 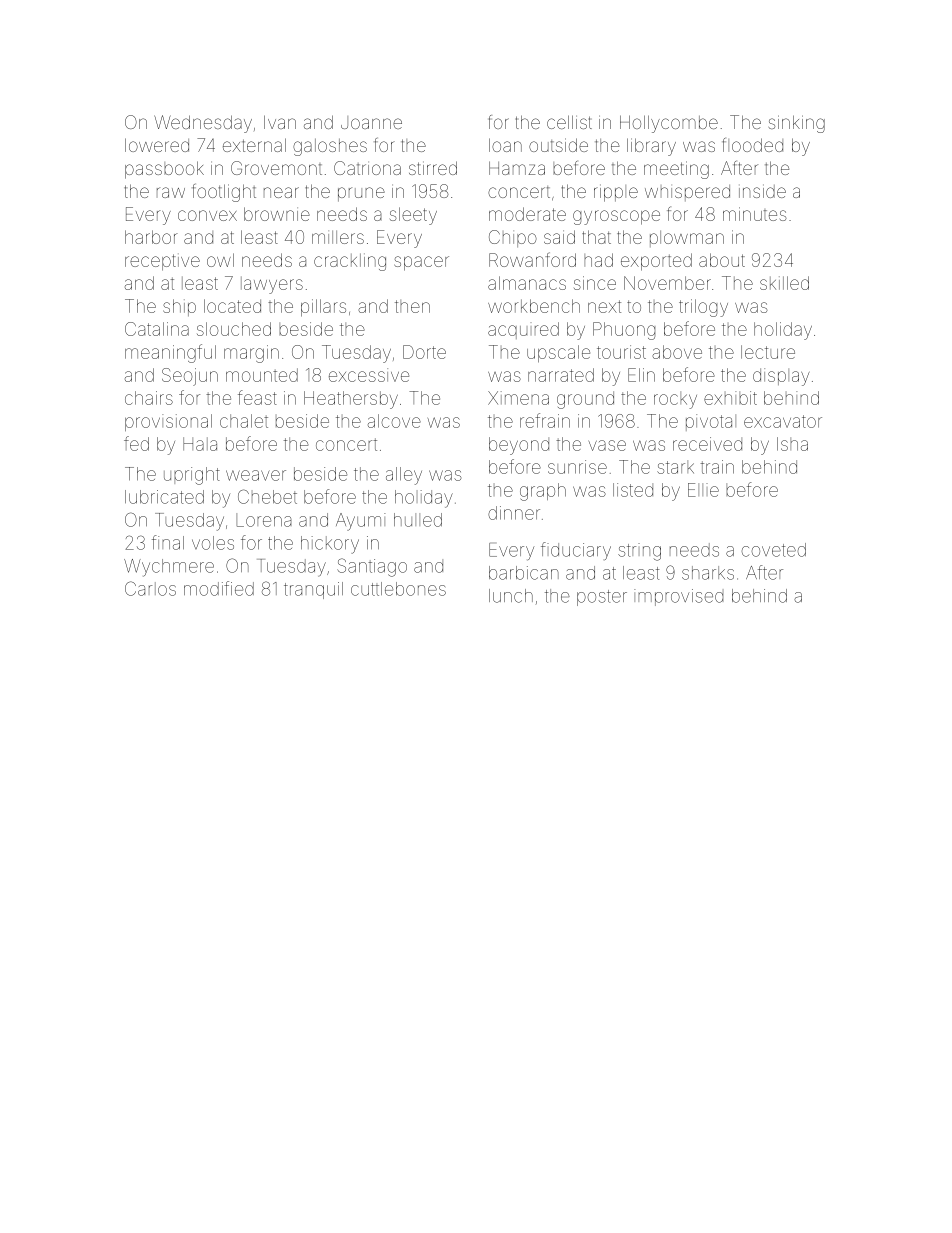 I want to click on cellist, so click(x=569, y=122).
